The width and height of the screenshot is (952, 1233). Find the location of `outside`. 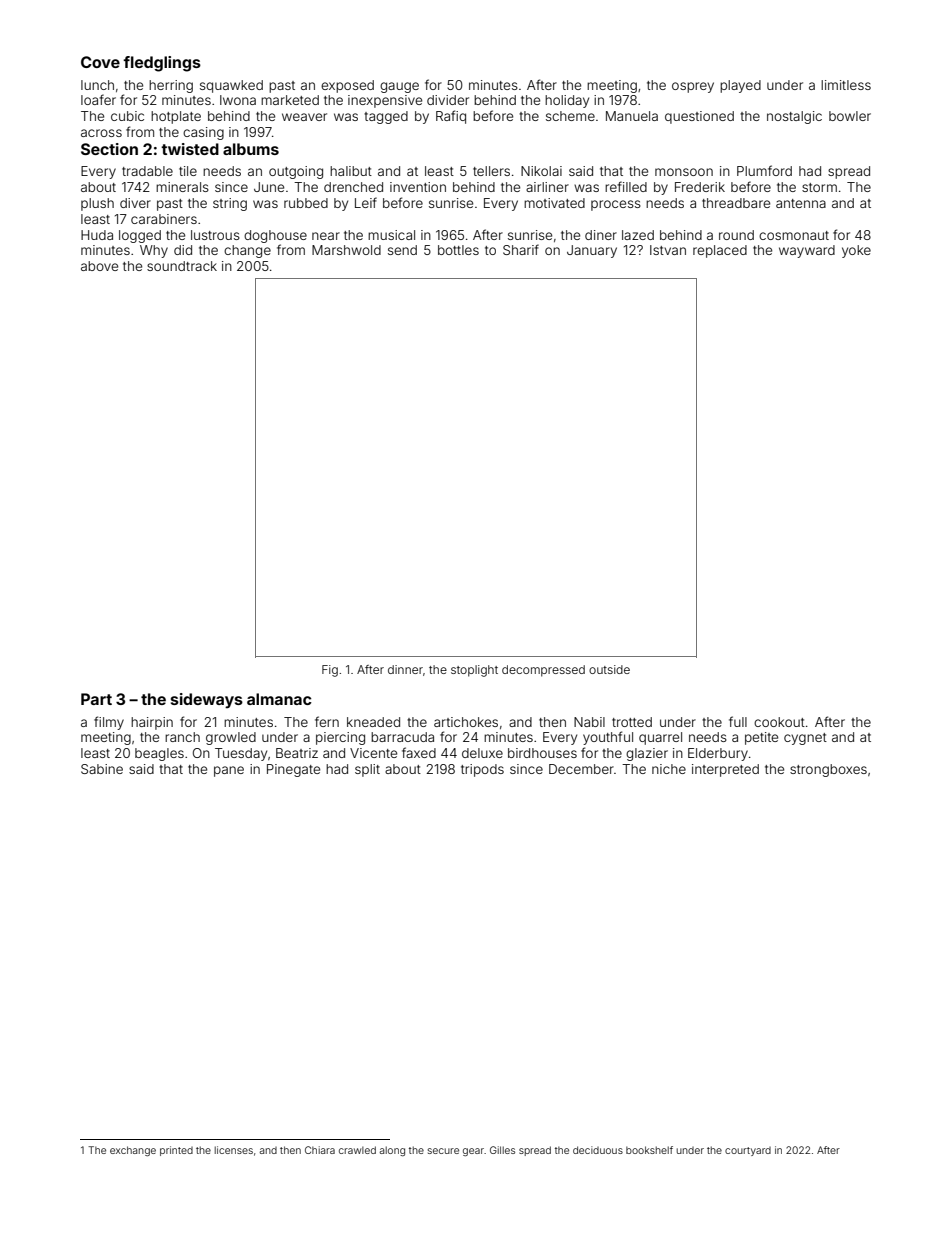

outside is located at coordinates (609, 669).
